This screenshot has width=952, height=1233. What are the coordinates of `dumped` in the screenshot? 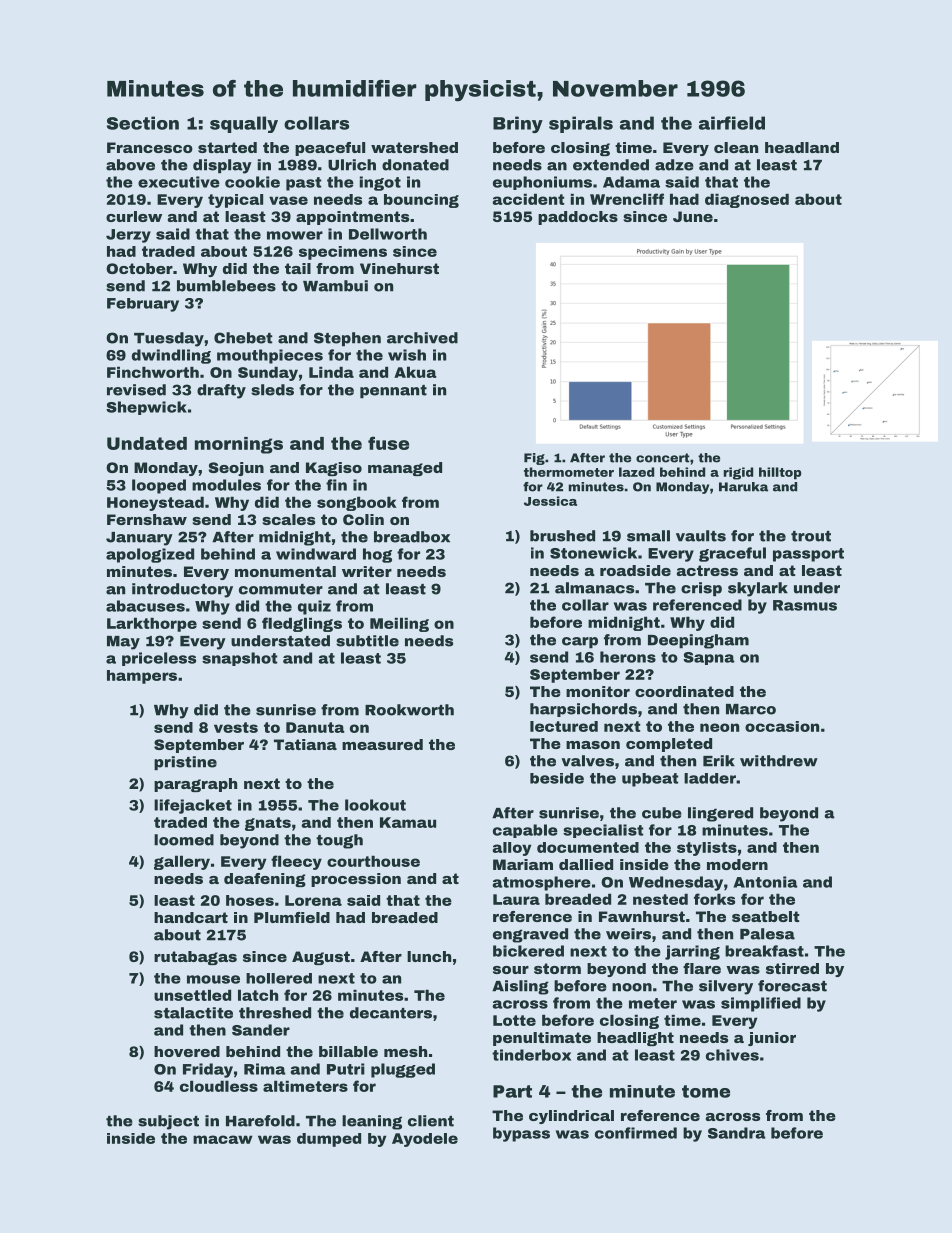 It's located at (329, 1140).
